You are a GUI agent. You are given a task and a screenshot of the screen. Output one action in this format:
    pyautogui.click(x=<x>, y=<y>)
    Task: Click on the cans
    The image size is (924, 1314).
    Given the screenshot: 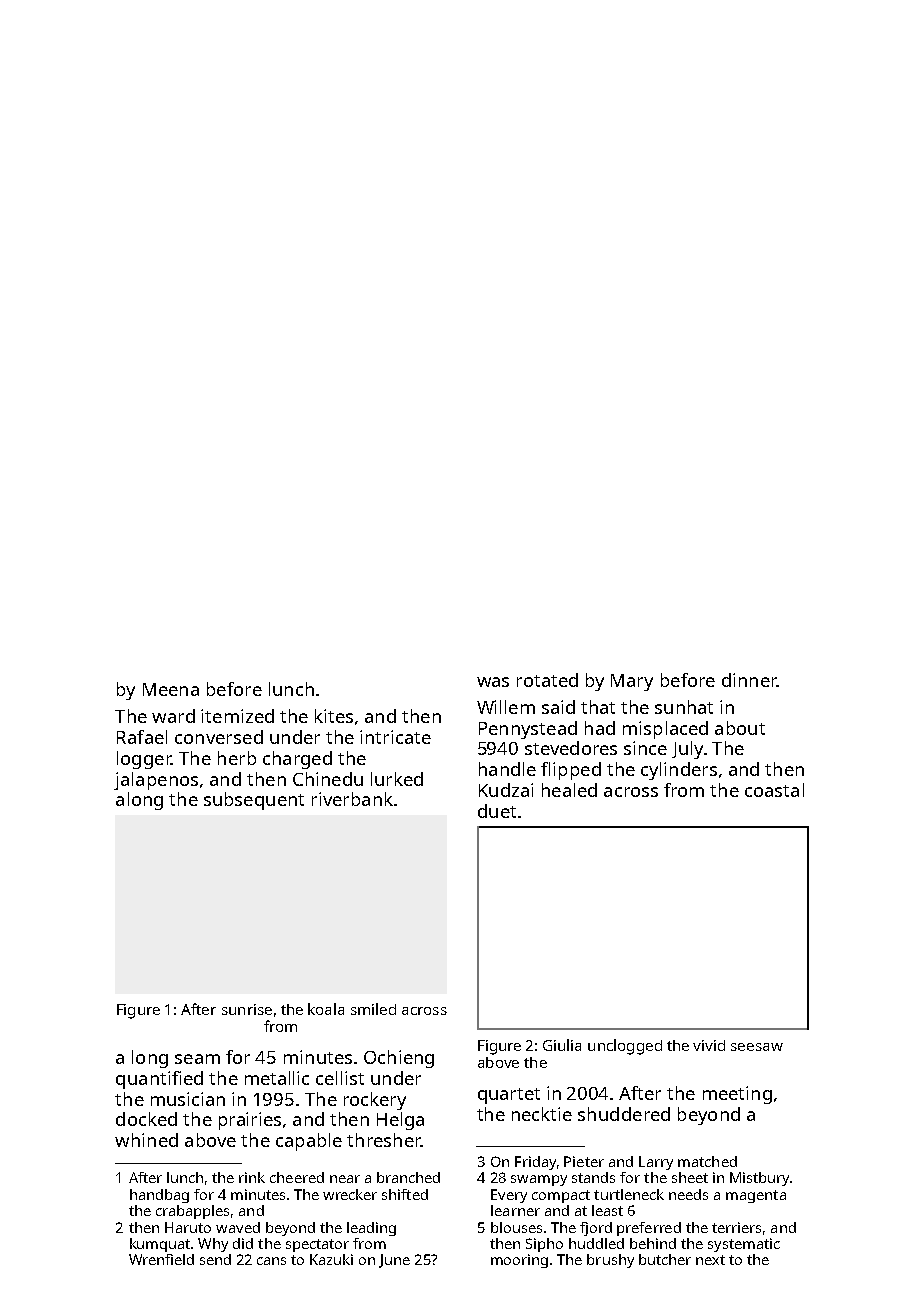 What is the action you would take?
    pyautogui.click(x=271, y=1261)
